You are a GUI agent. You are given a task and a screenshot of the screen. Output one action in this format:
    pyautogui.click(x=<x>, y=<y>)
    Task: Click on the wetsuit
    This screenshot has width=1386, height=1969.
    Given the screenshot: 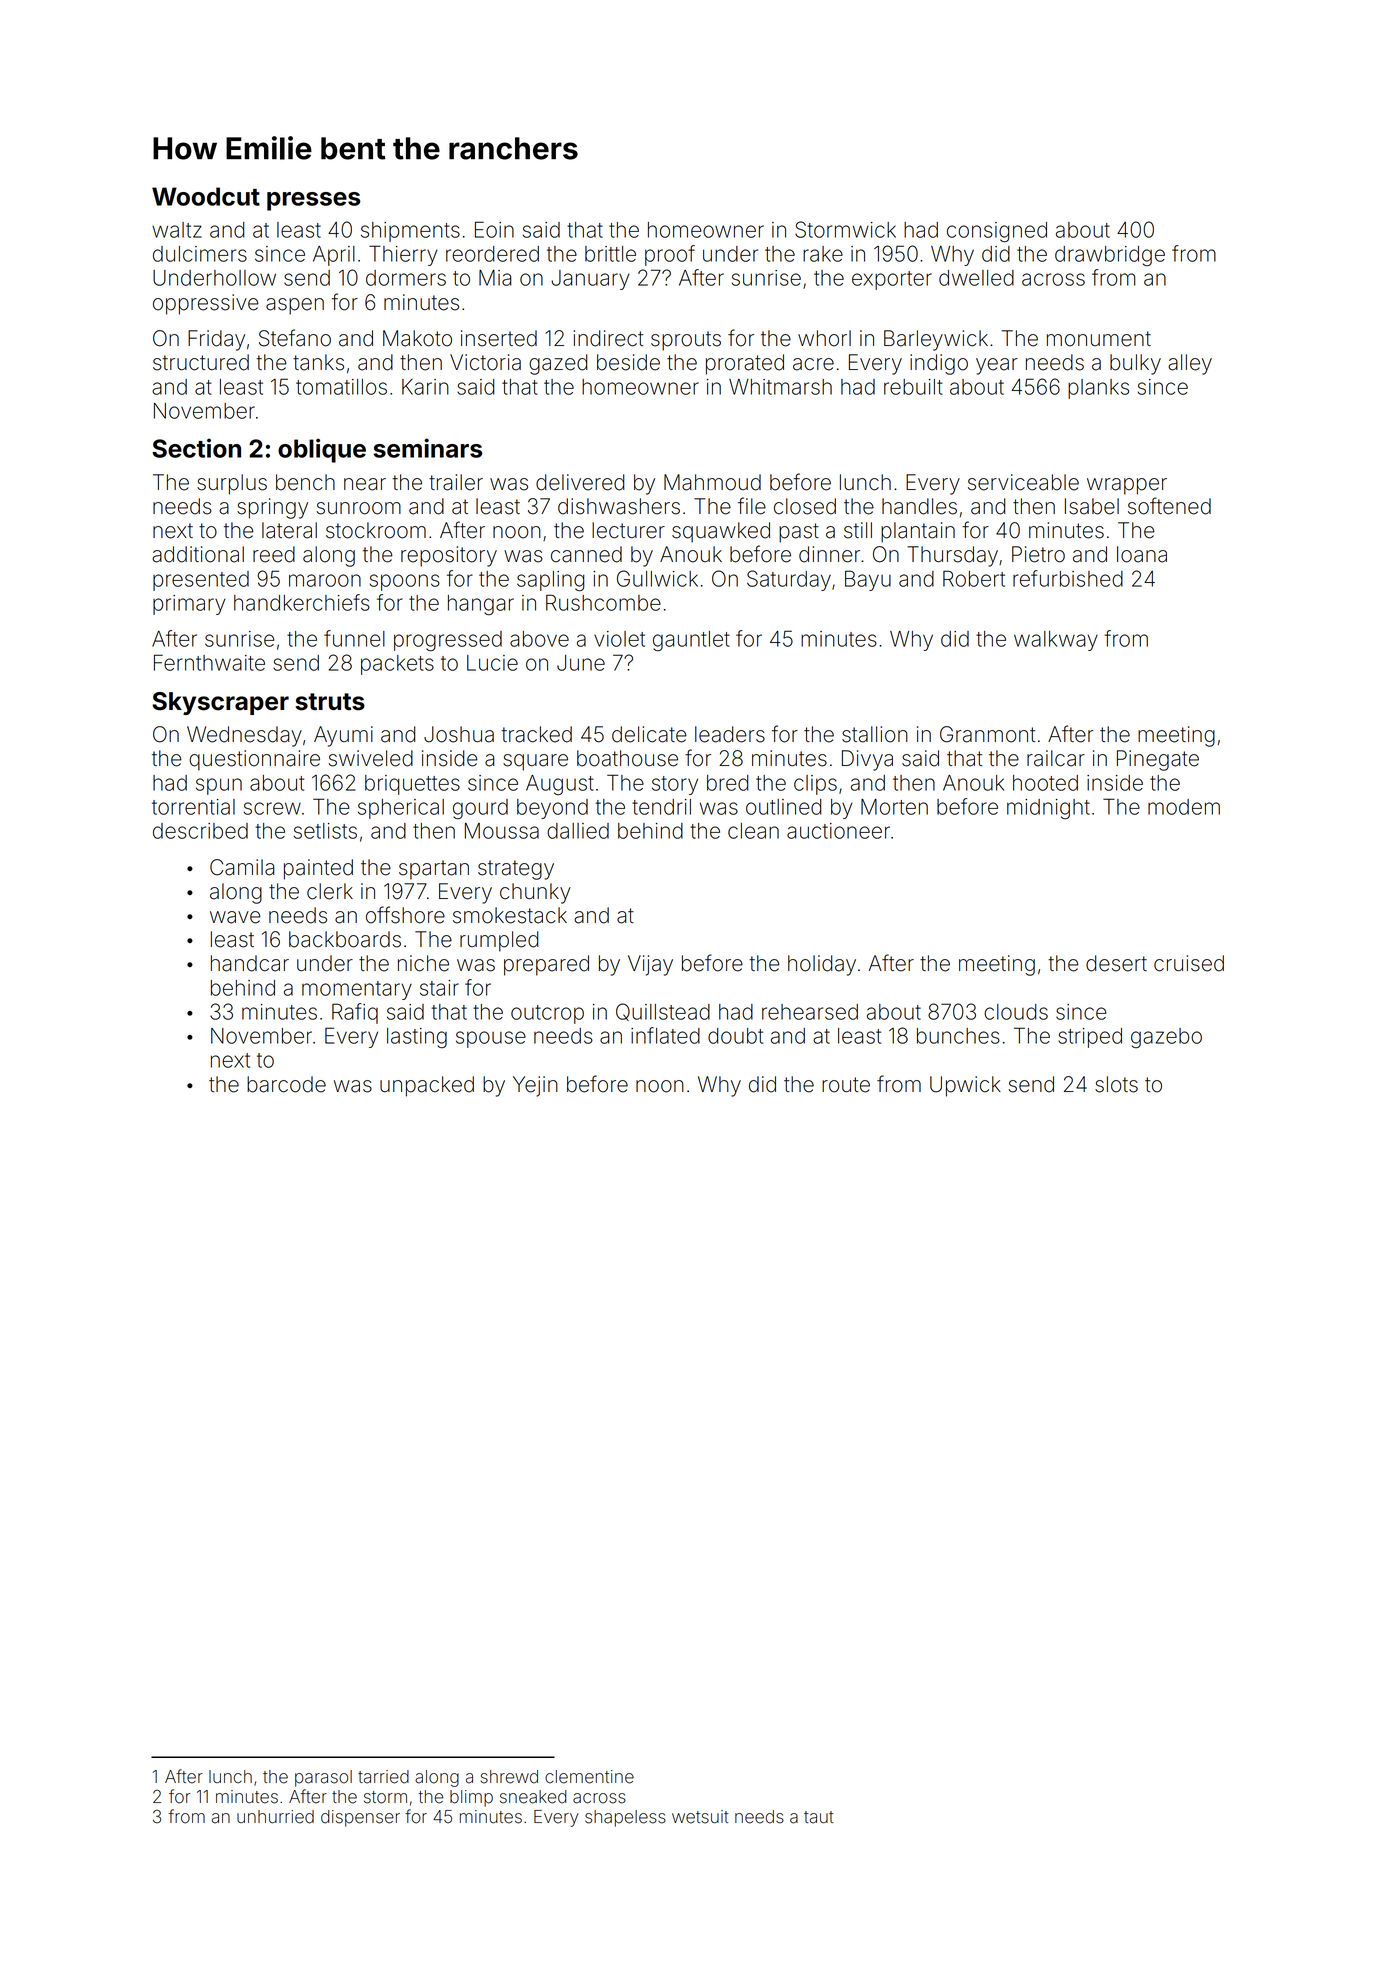 What is the action you would take?
    pyautogui.click(x=700, y=1817)
